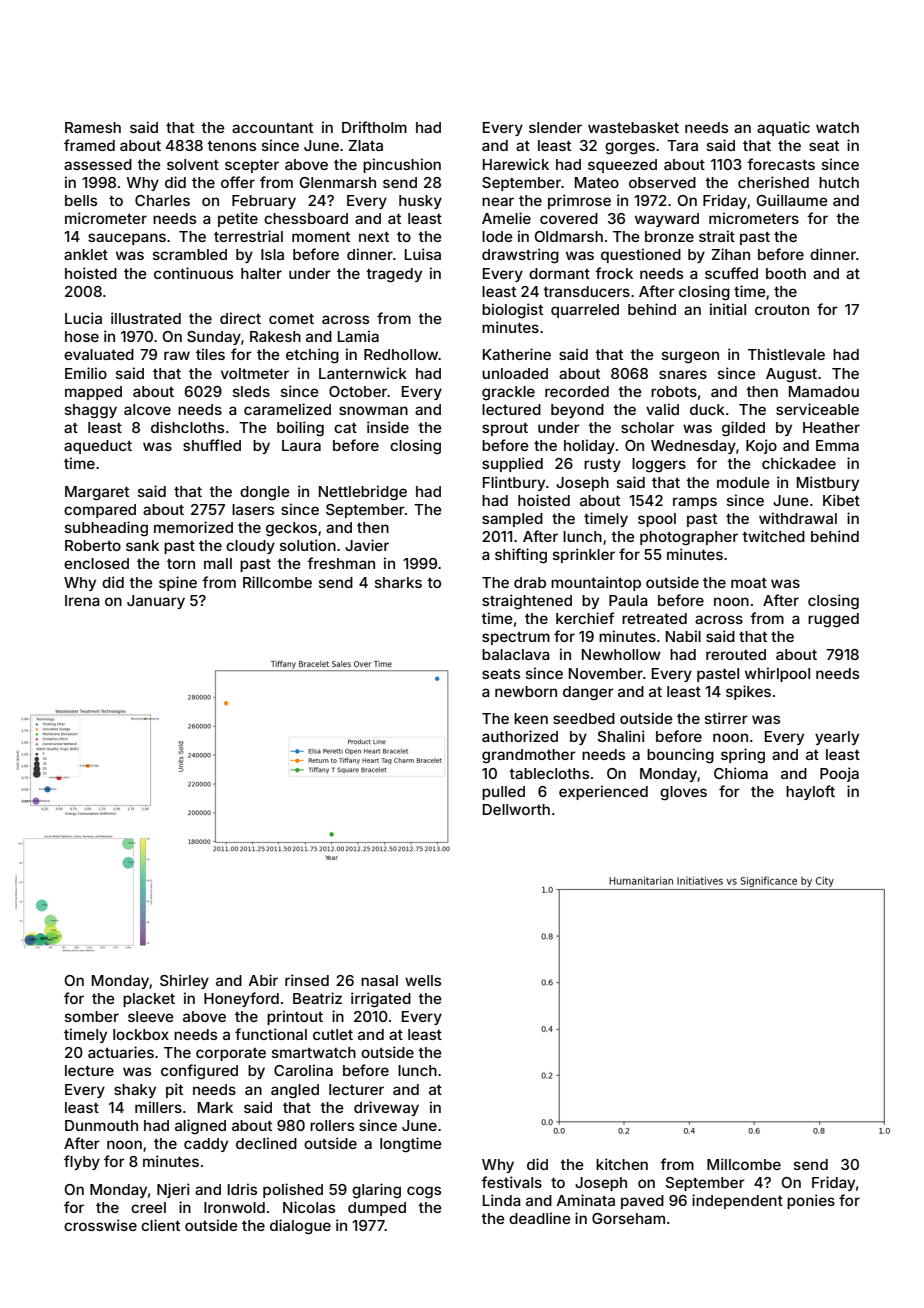 The width and height of the page is (924, 1308). What do you see at coordinates (783, 128) in the page?
I see `aquatic` at bounding box center [783, 128].
